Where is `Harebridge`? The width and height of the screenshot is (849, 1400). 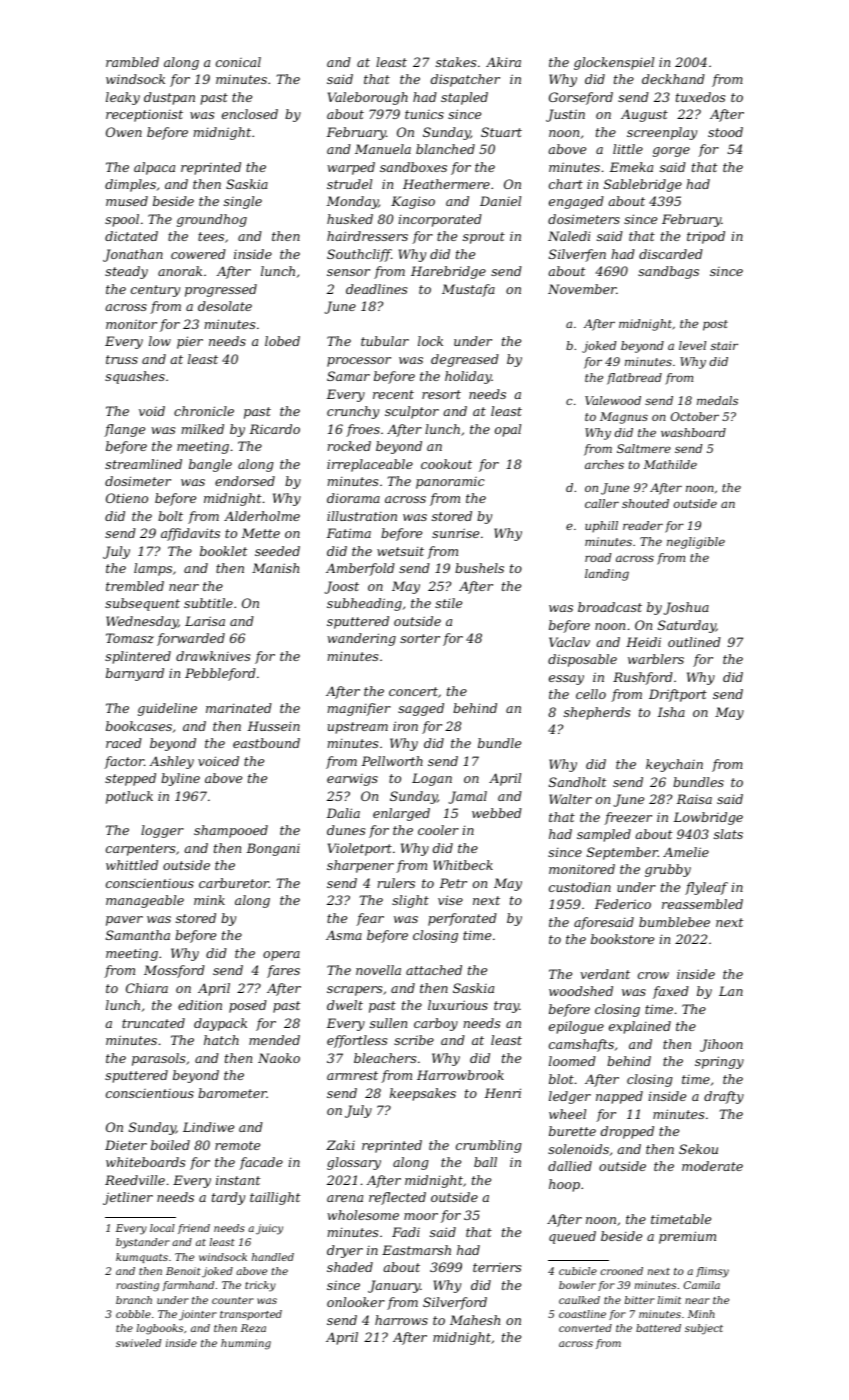 Harebridge is located at coordinates (448, 272).
